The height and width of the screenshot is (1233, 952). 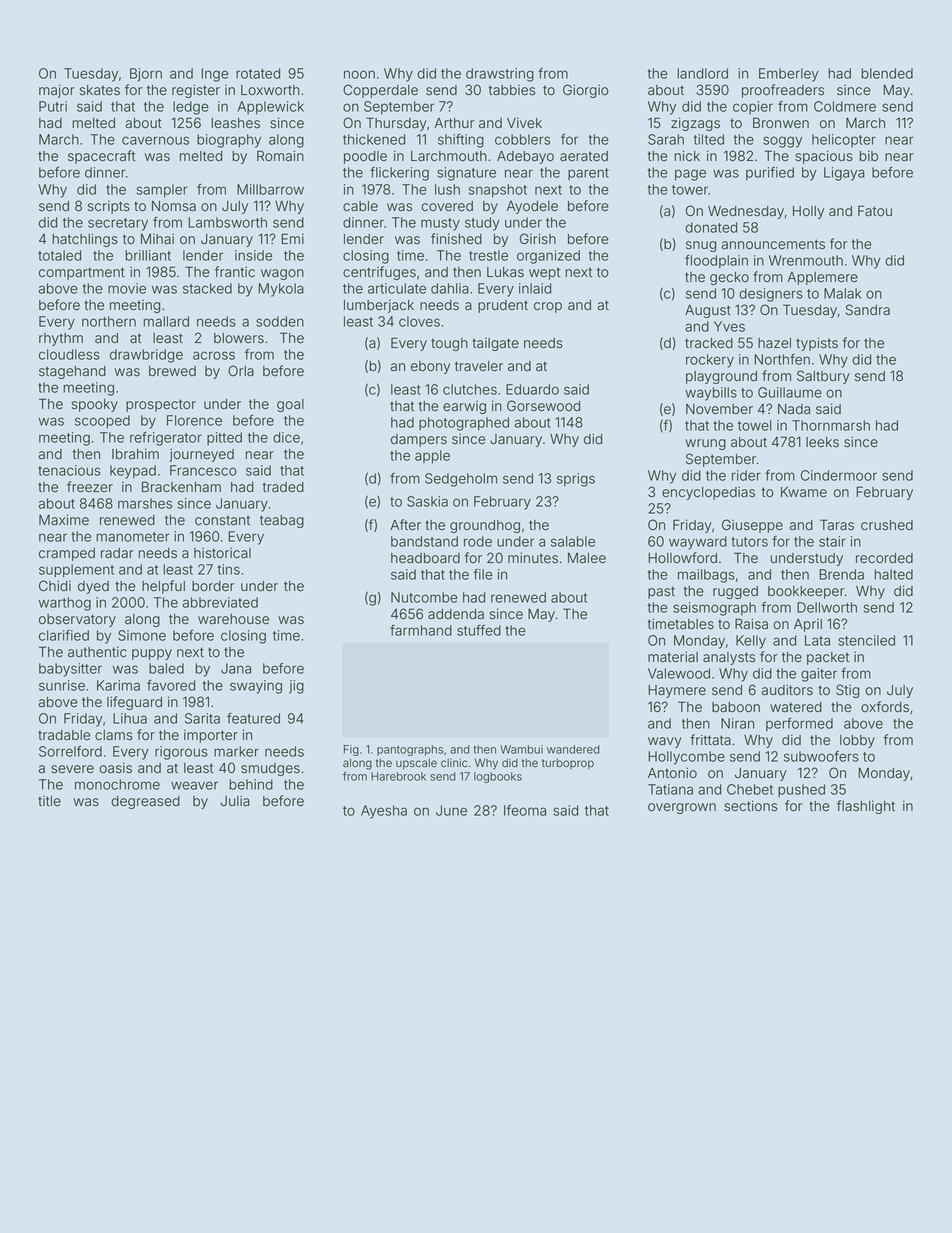 What do you see at coordinates (282, 521) in the screenshot?
I see `teabag` at bounding box center [282, 521].
